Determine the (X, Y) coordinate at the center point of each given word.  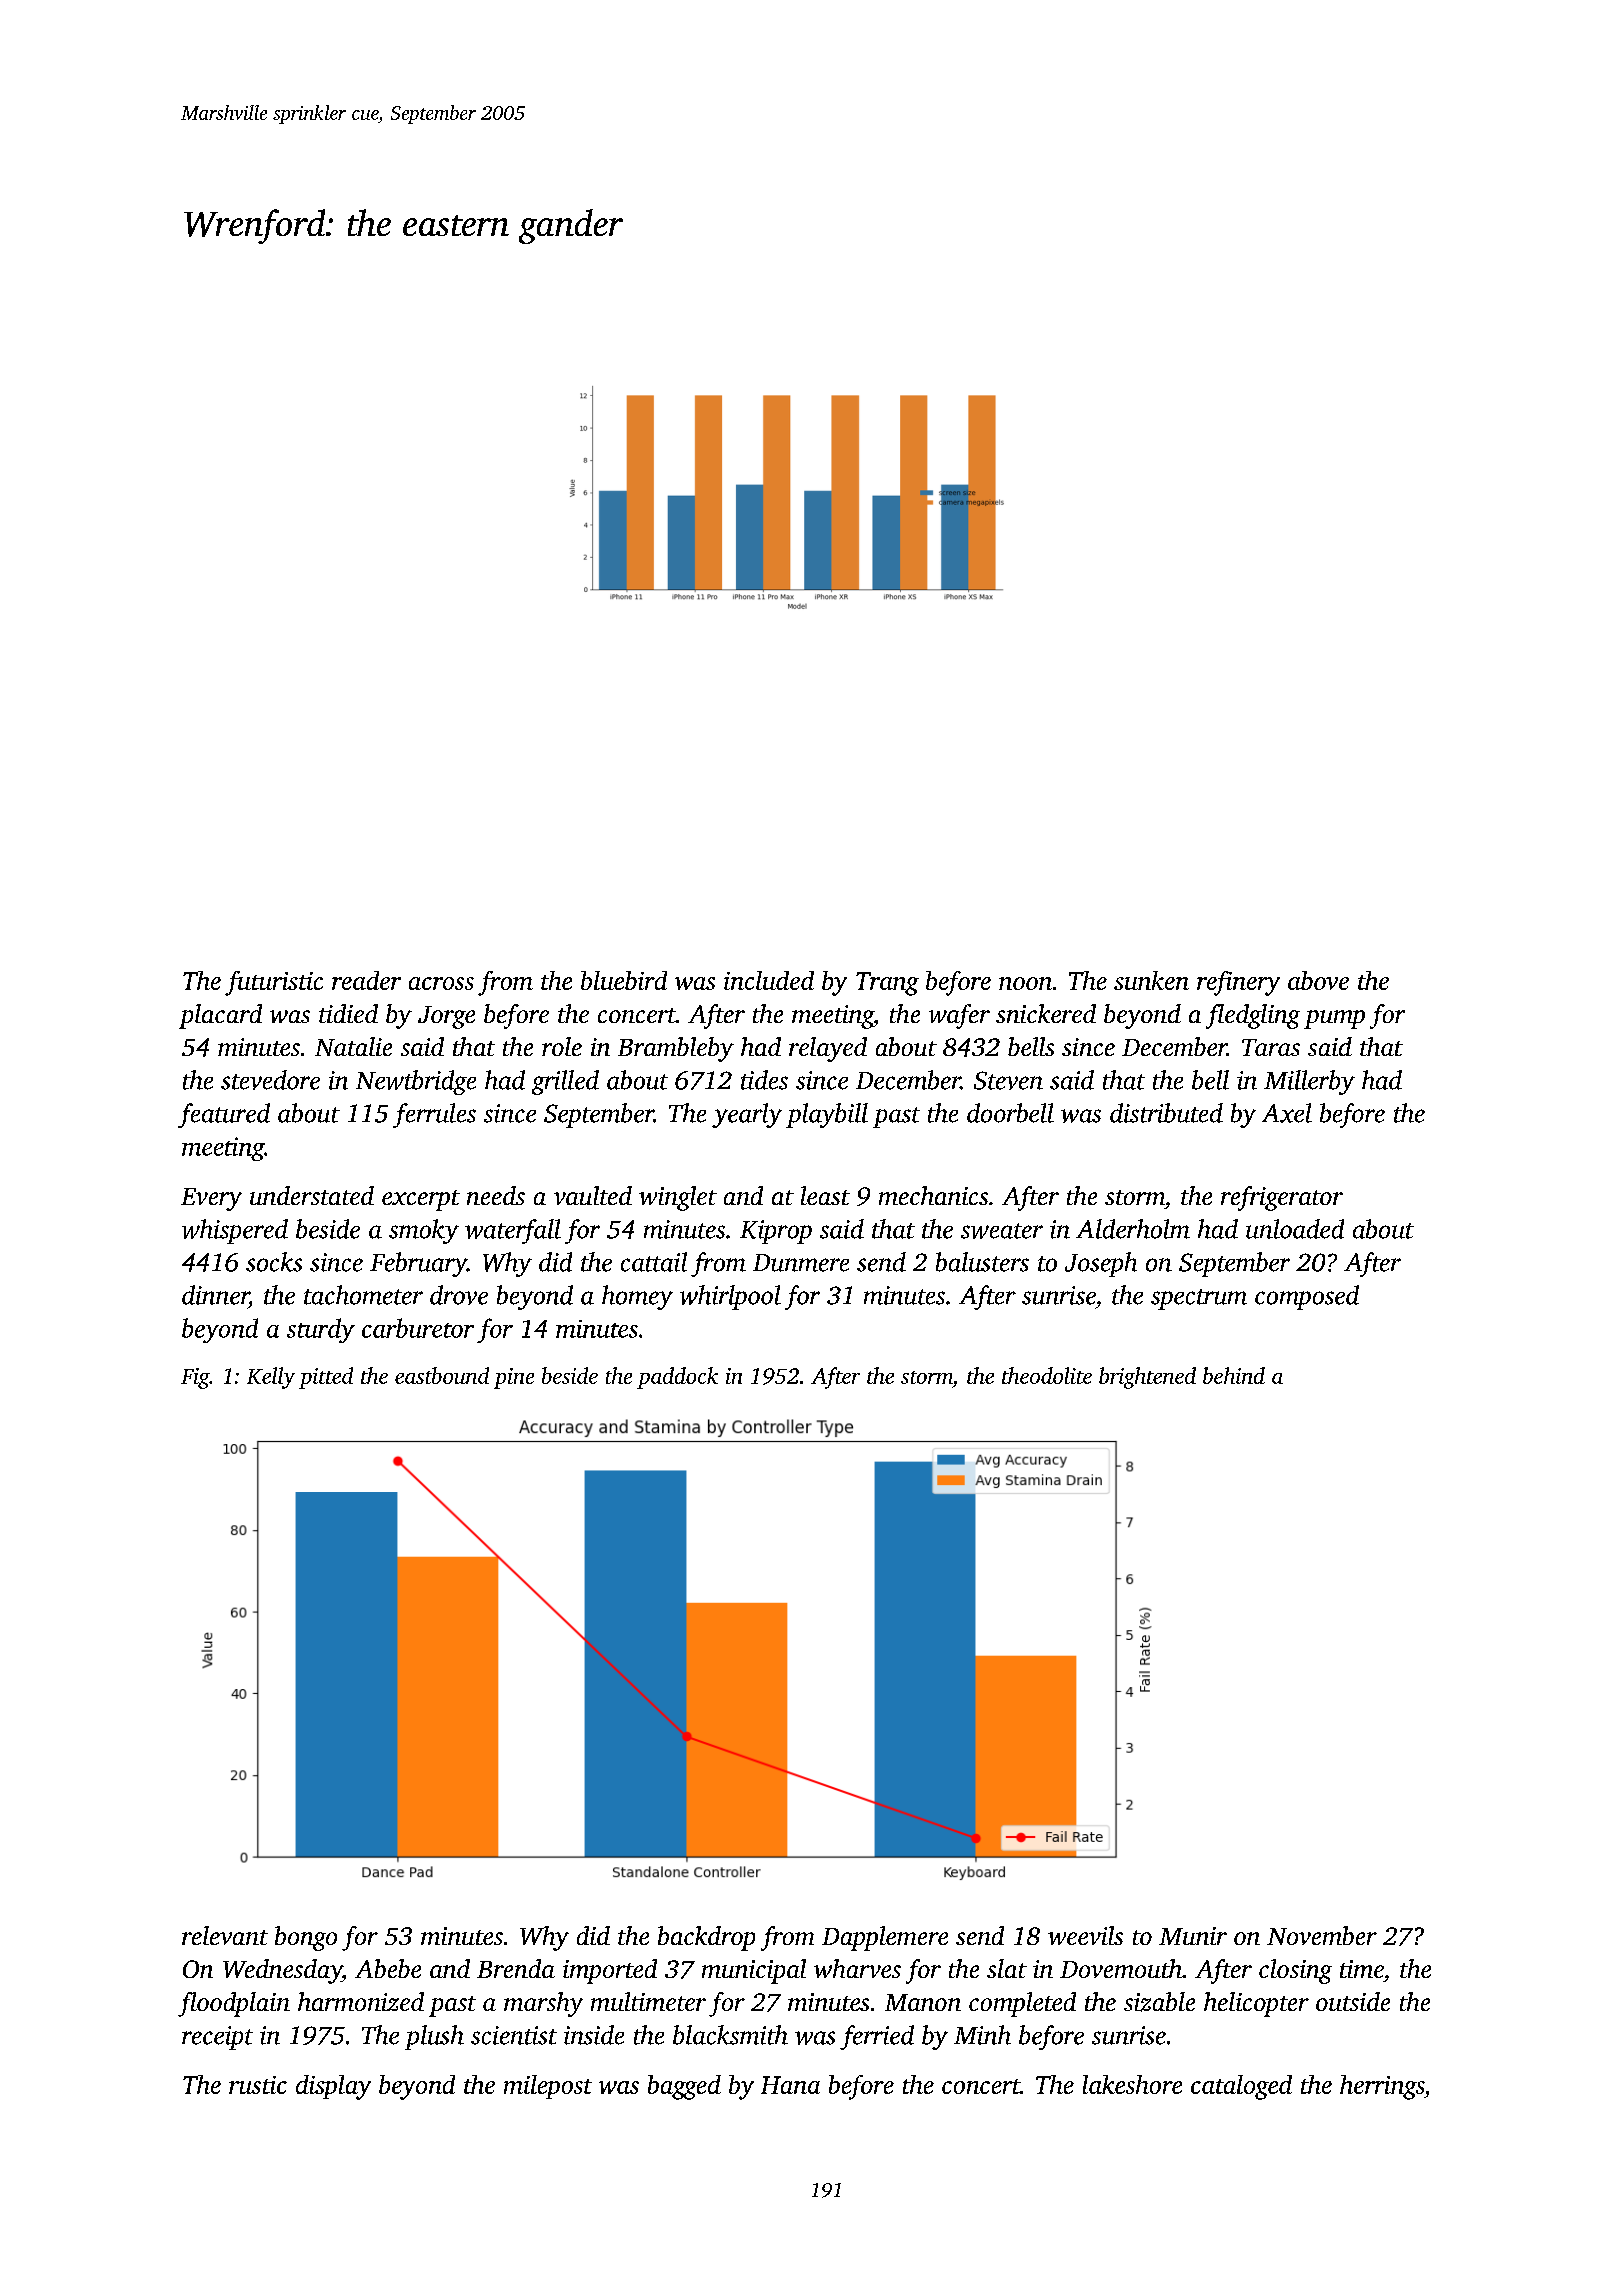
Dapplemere (885, 1938)
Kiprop (776, 1232)
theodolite (1047, 1375)
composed (1307, 1297)
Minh (982, 2035)
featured (224, 1115)
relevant (225, 1935)
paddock (677, 1378)
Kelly (271, 1378)
